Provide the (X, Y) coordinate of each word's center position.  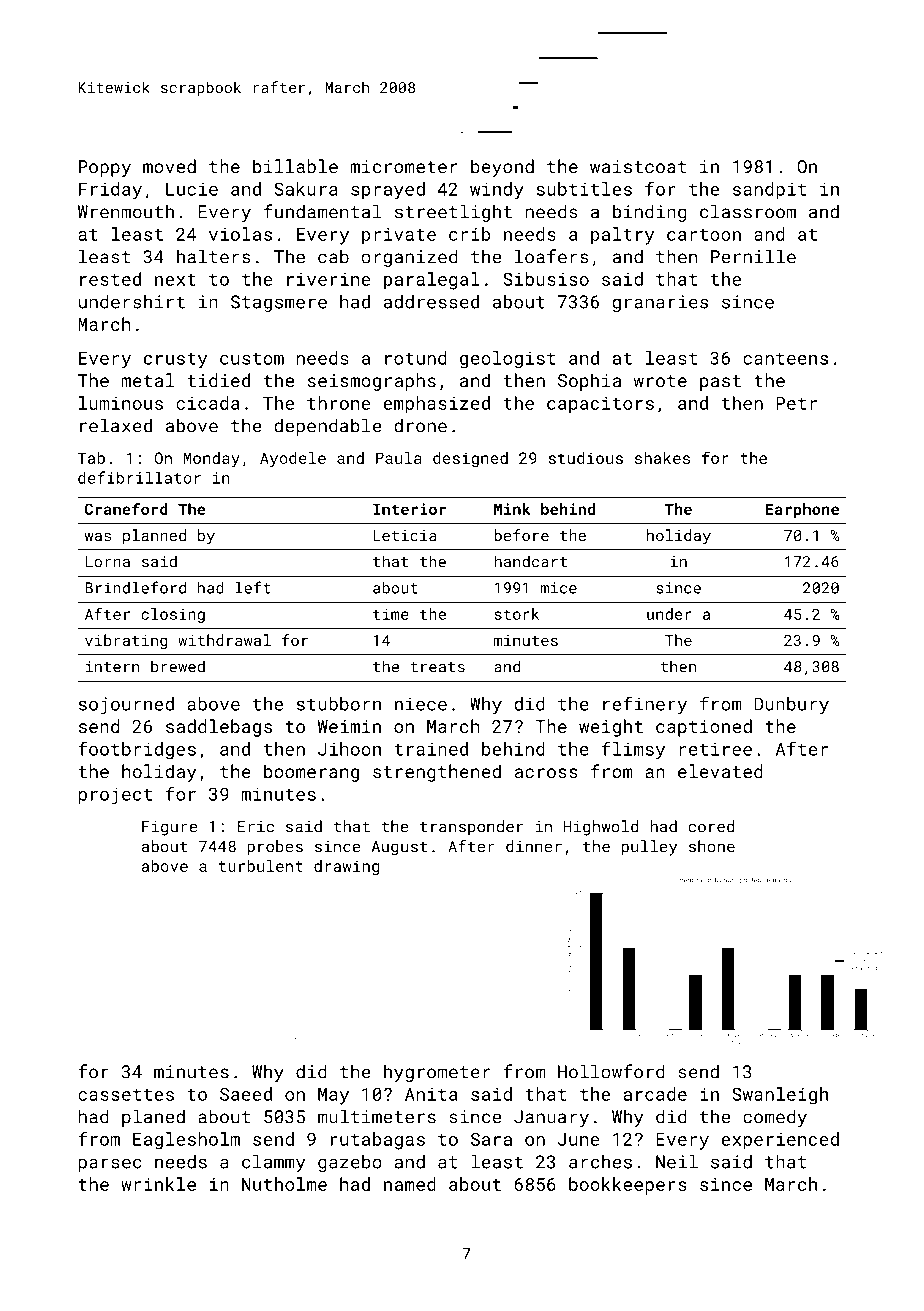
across (546, 773)
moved (169, 166)
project (115, 796)
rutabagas (378, 1141)
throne (339, 403)
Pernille (753, 256)
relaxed (116, 425)
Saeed (246, 1094)
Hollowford (611, 1071)
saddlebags (219, 728)
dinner (534, 846)
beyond (502, 168)
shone (712, 846)
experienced (780, 1141)
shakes (662, 458)
